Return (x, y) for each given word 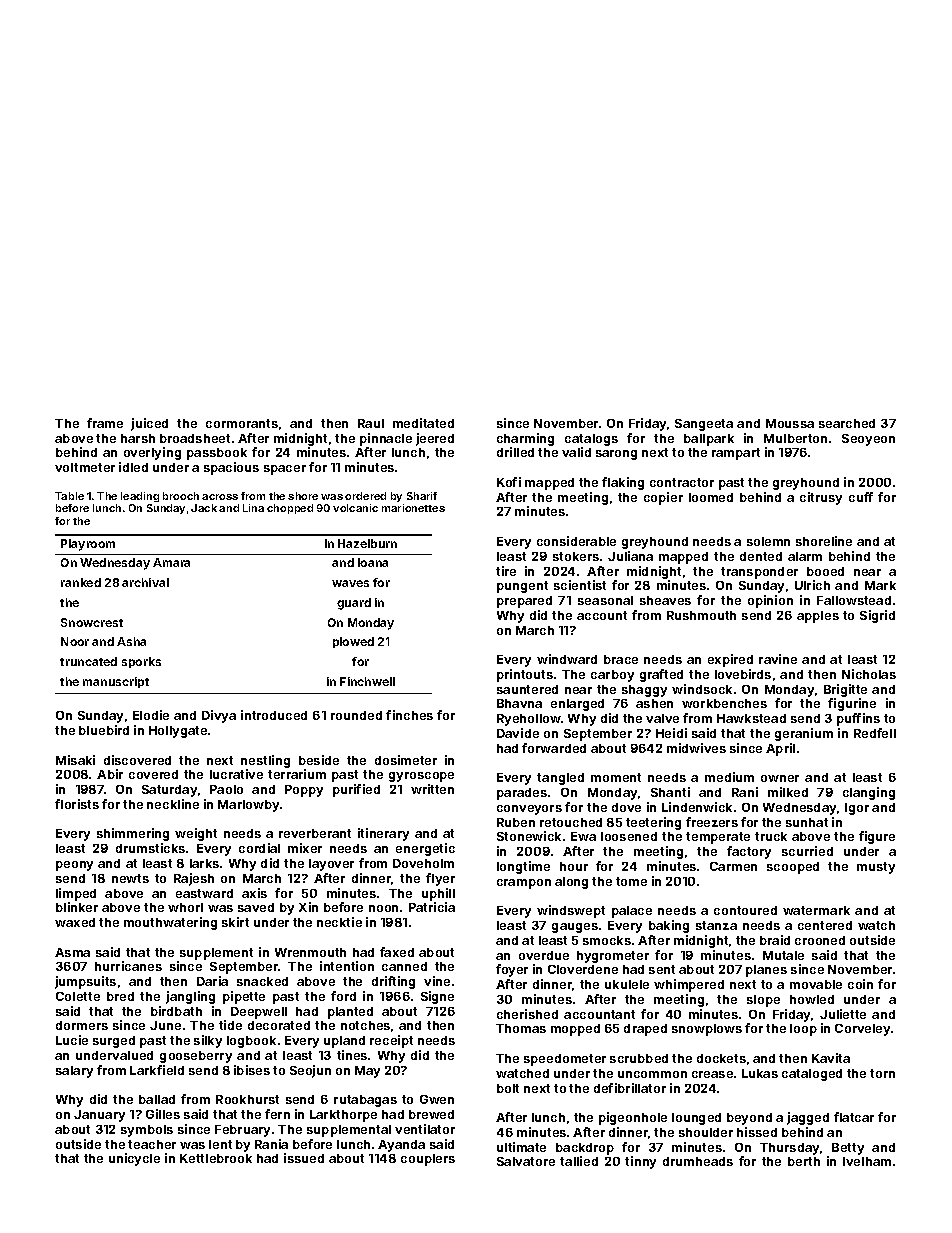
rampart (736, 454)
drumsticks (150, 848)
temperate (718, 838)
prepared (524, 602)
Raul (371, 423)
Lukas (760, 1073)
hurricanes (128, 966)
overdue (544, 955)
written (432, 789)
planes (766, 971)
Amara (171, 562)
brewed (431, 1114)
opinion (770, 601)
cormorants (242, 423)
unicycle (134, 1159)
